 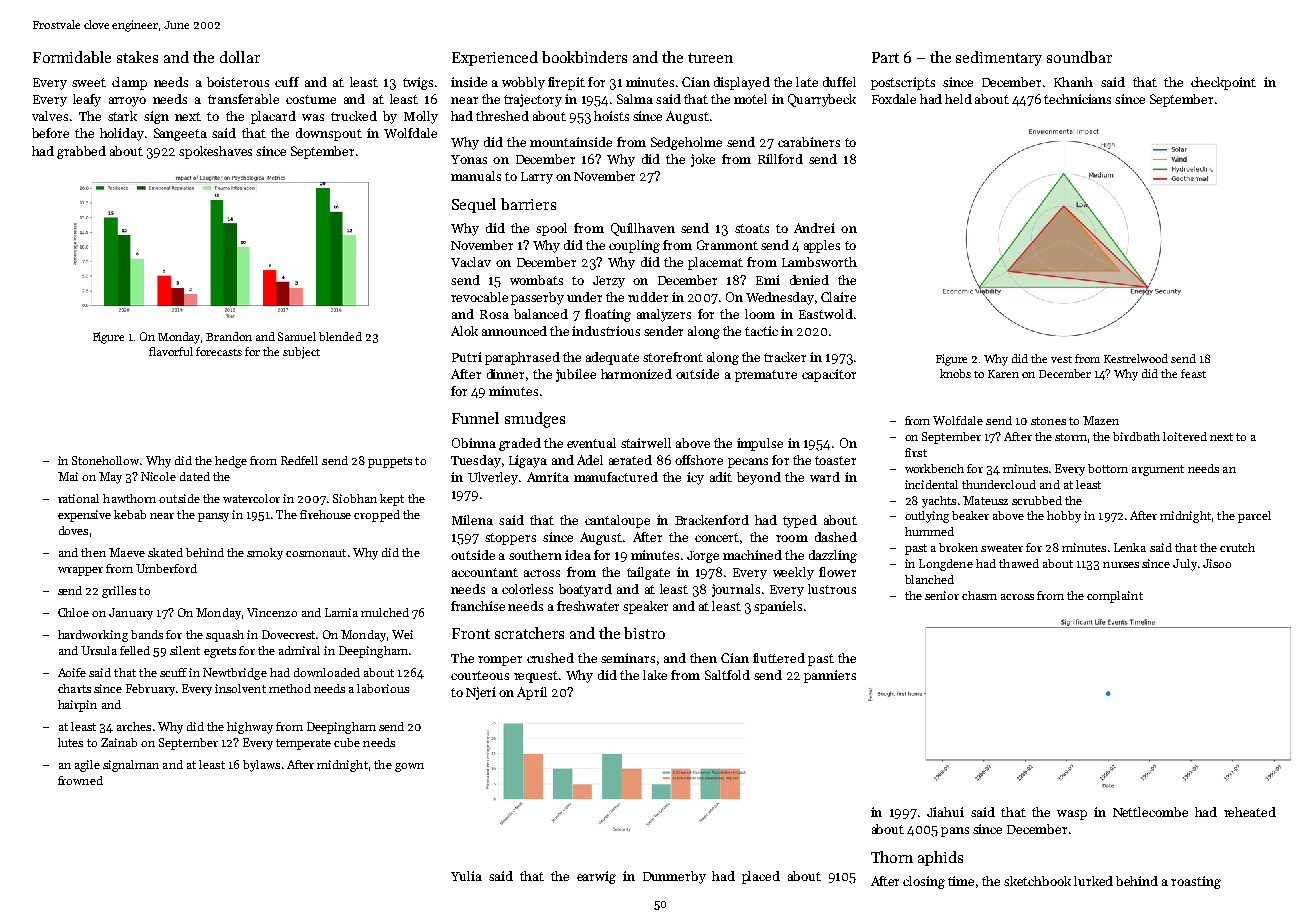 I want to click on tureen, so click(x=710, y=58).
